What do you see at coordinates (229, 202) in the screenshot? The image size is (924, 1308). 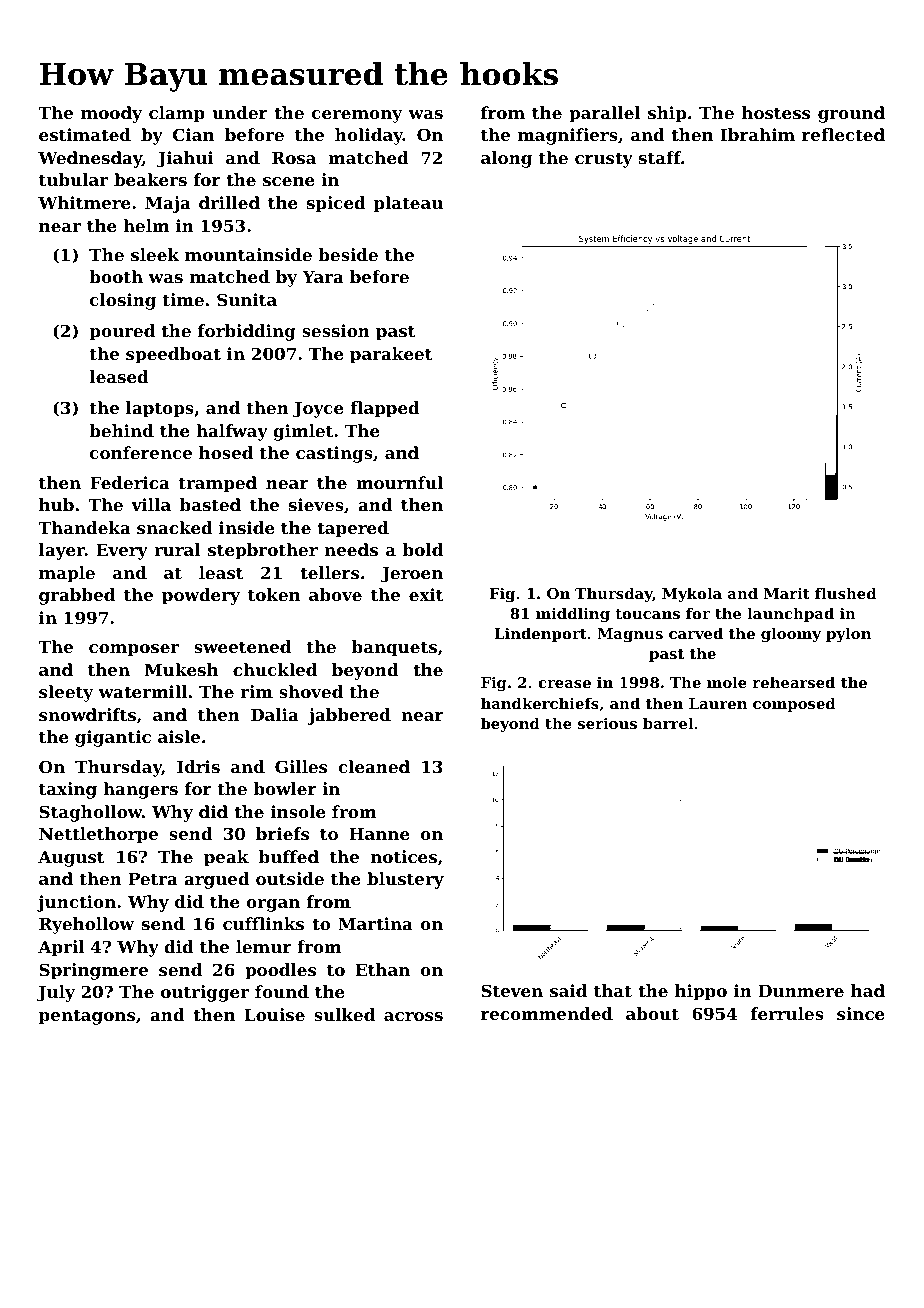 I see `drilled` at bounding box center [229, 202].
